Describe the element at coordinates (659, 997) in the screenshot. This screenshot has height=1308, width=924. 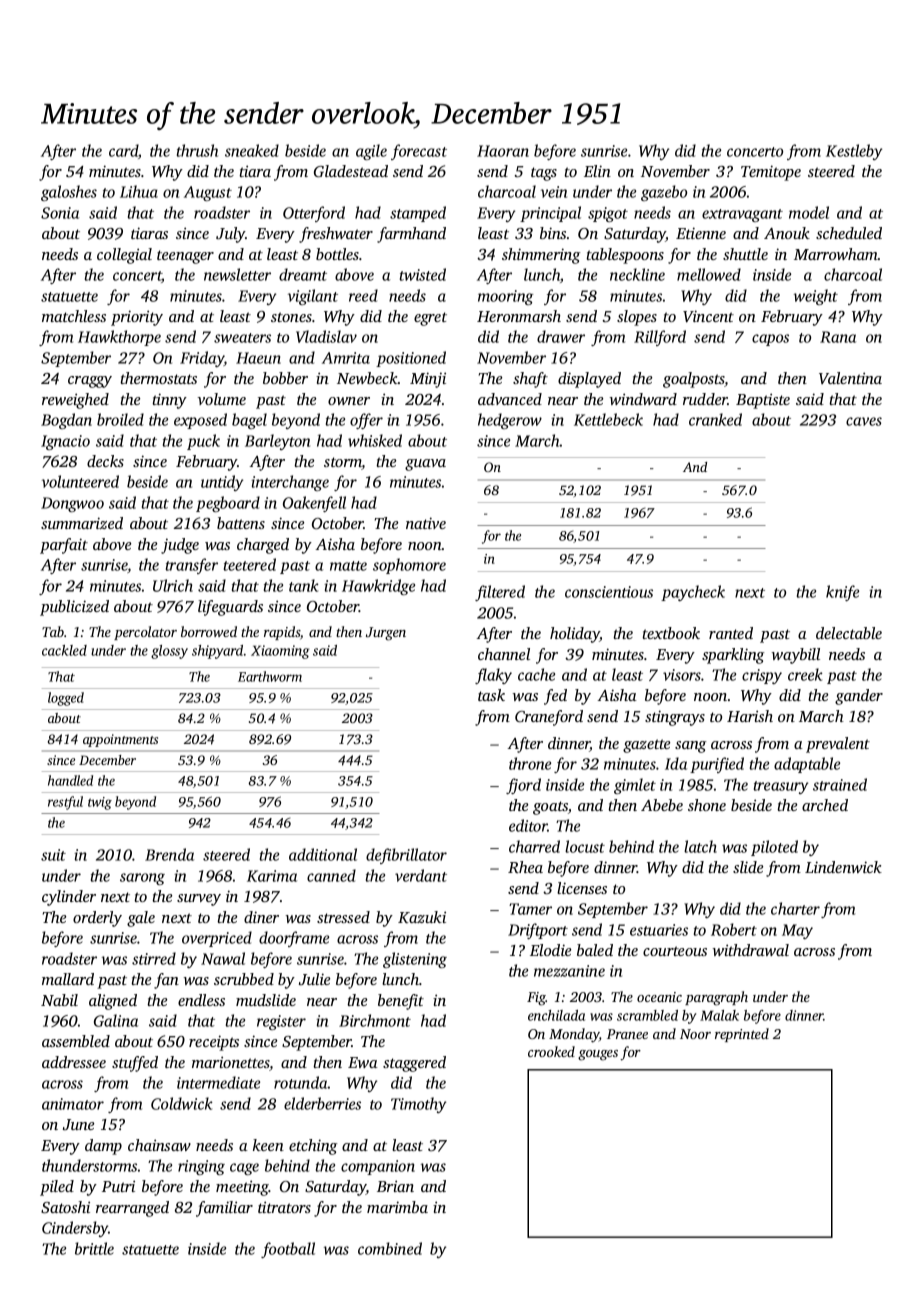
I see `oceanic` at that location.
